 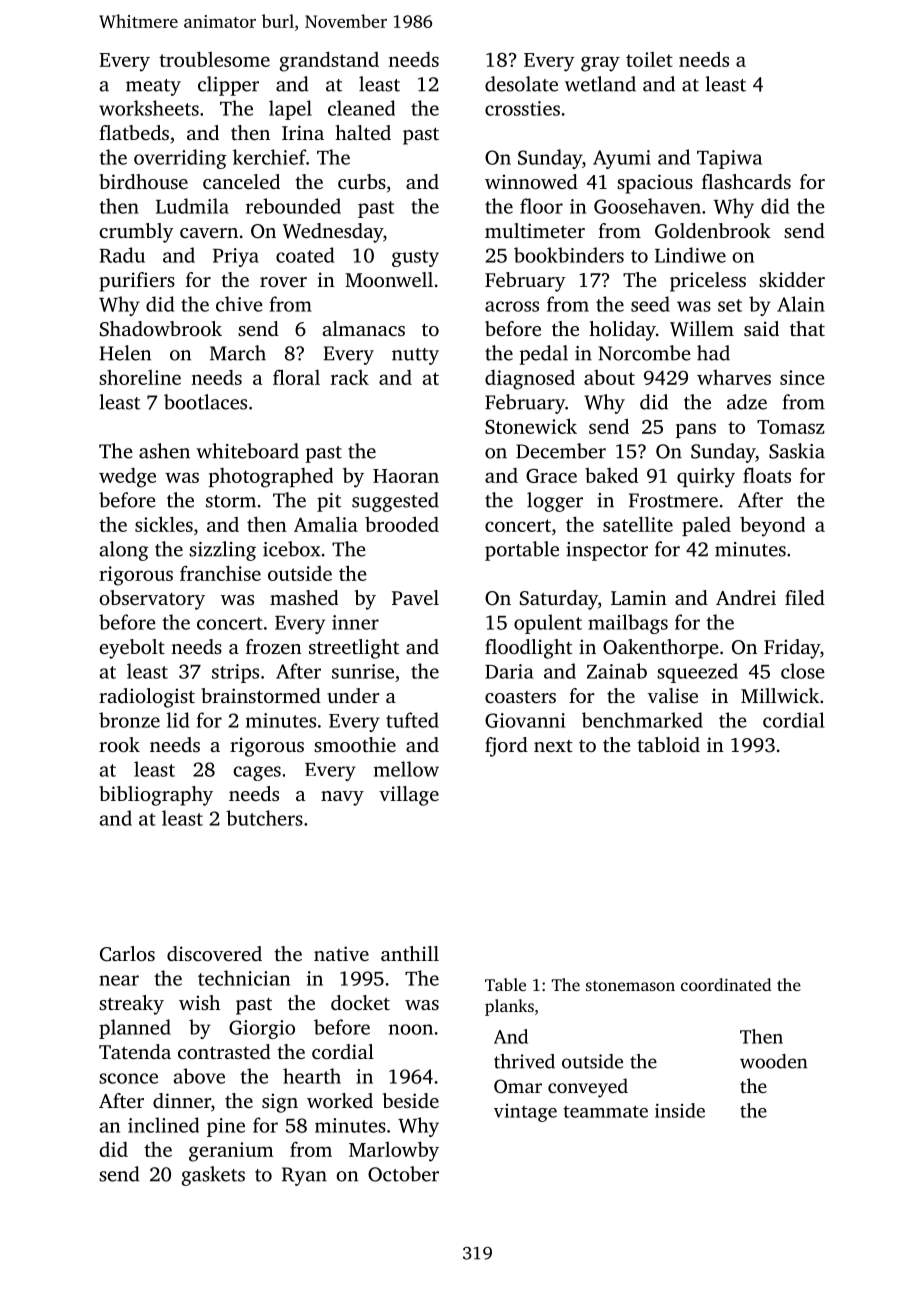 What do you see at coordinates (361, 108) in the image?
I see `cleaned` at bounding box center [361, 108].
